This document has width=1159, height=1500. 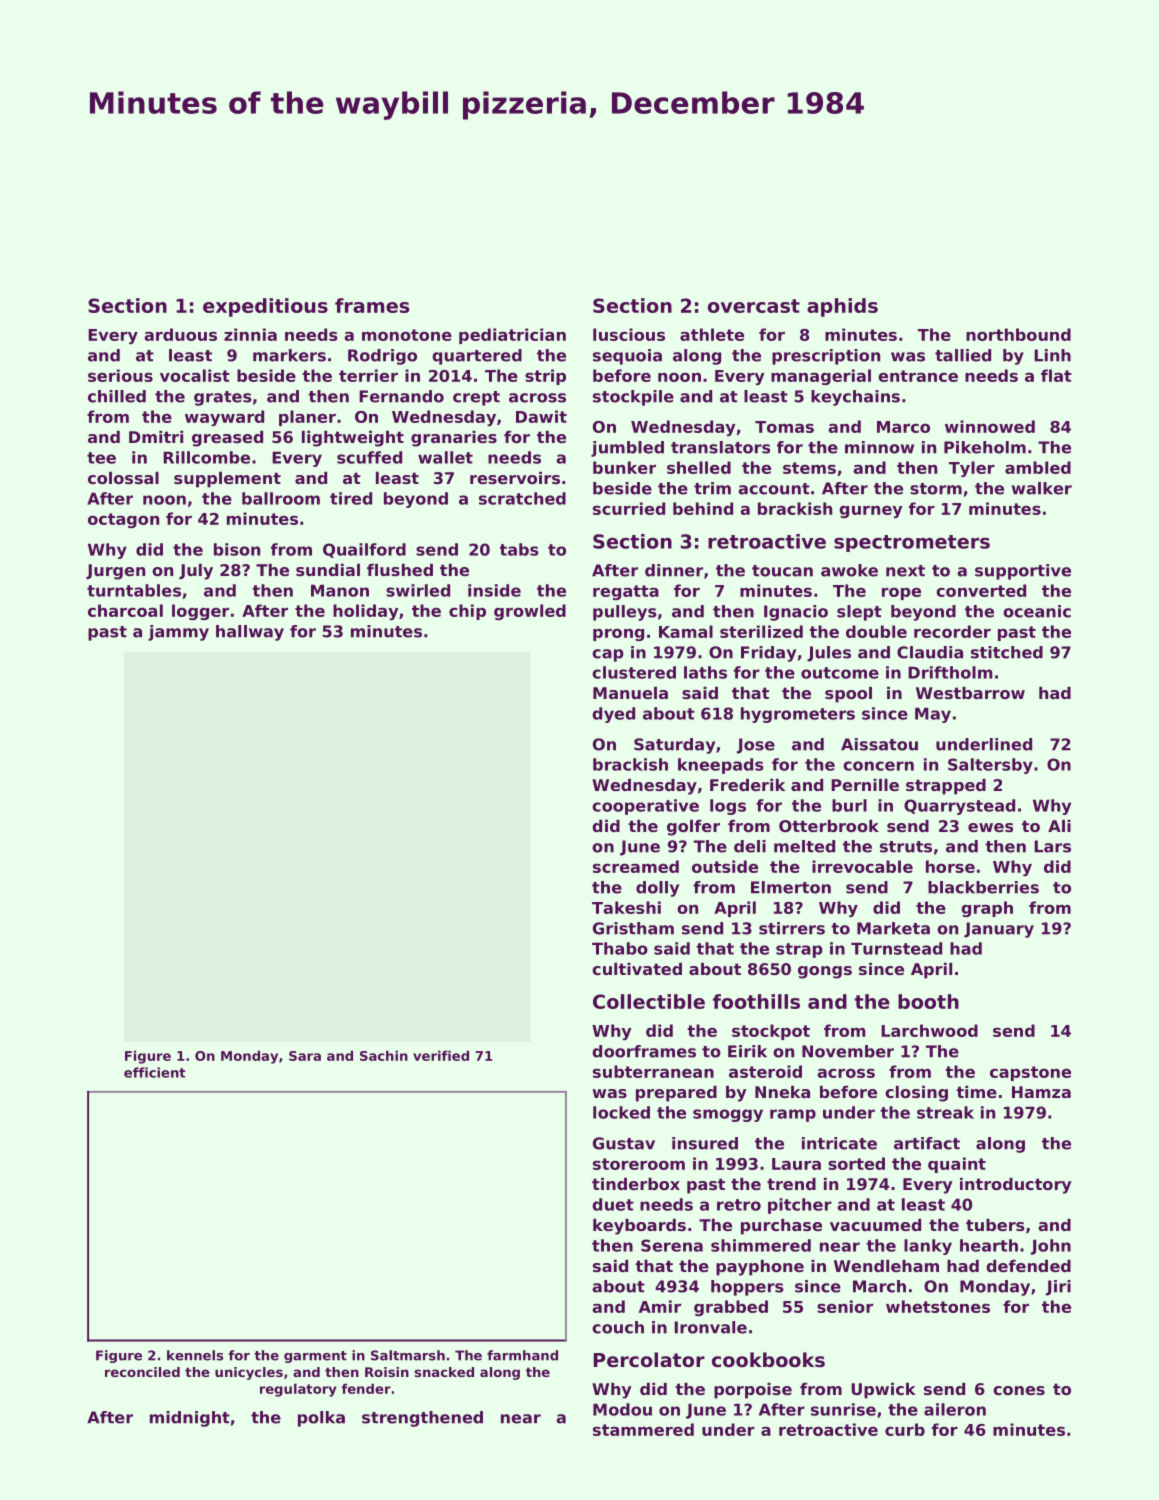 What do you see at coordinates (938, 1306) in the document?
I see `whetstones` at bounding box center [938, 1306].
